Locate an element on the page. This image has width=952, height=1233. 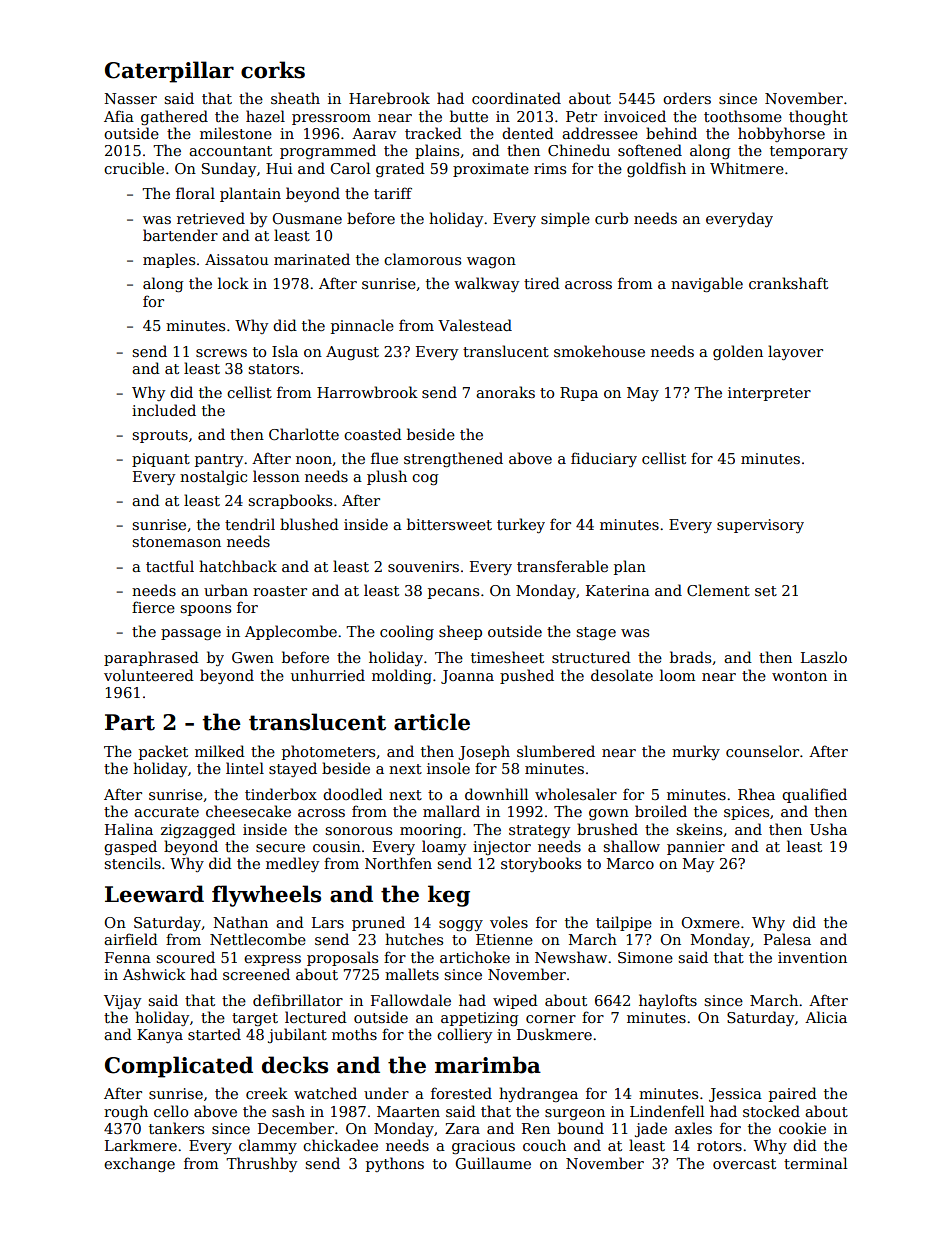
Guillaume is located at coordinates (493, 1163).
